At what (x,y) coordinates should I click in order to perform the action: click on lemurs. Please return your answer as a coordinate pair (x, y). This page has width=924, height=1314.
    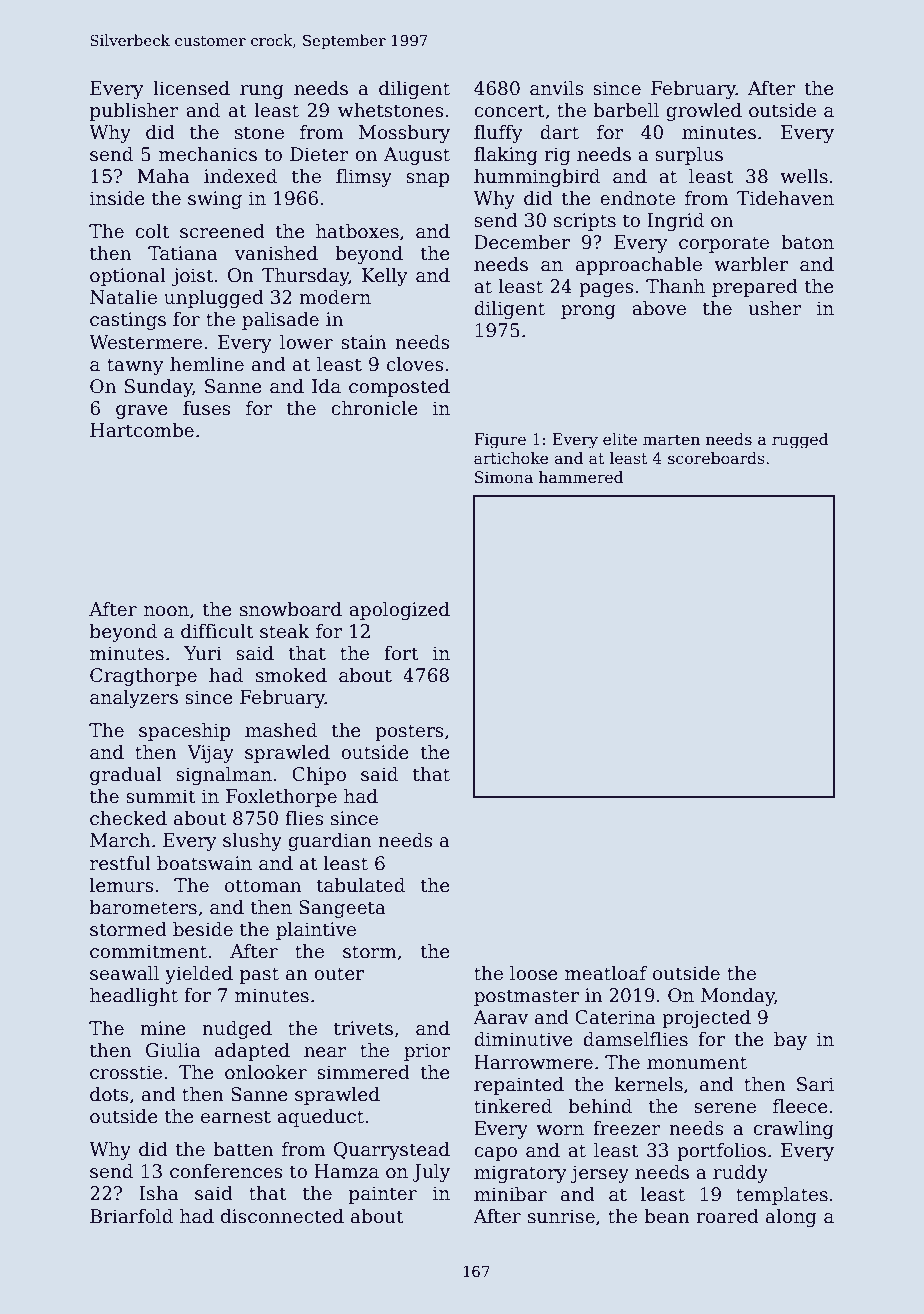
    Looking at the image, I should click on (122, 885).
